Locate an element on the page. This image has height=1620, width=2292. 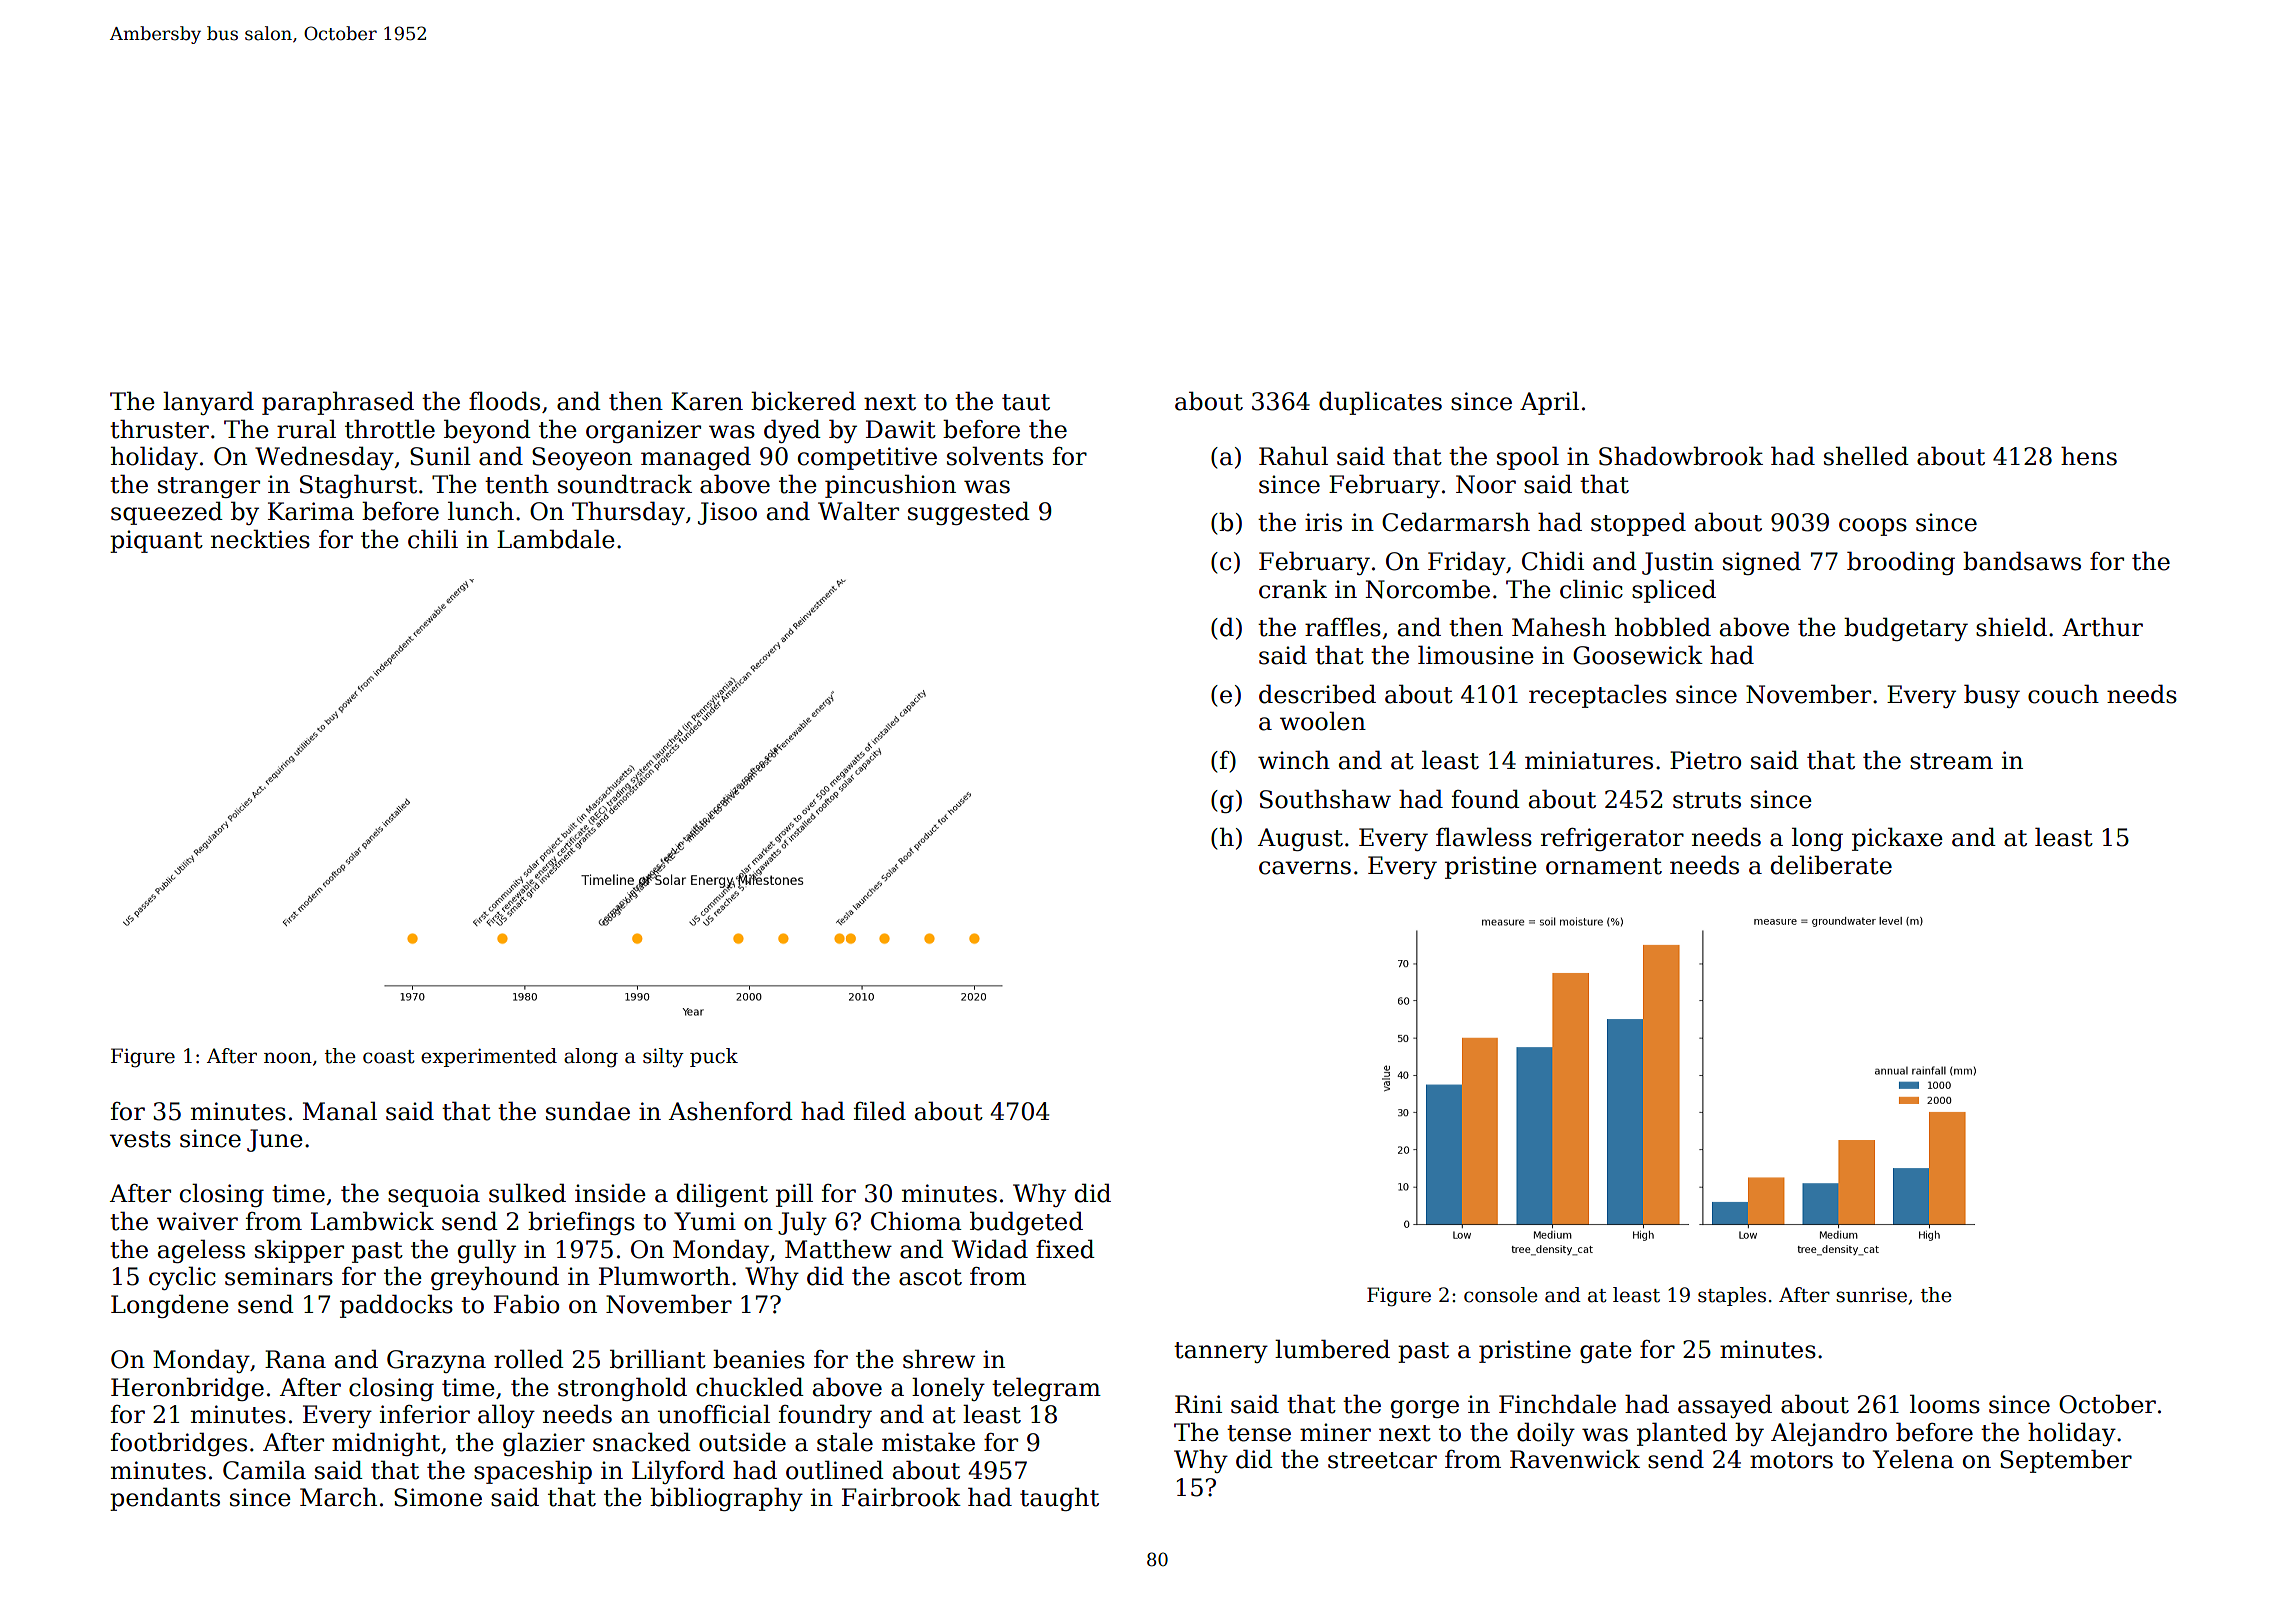
stream is located at coordinates (1951, 761).
